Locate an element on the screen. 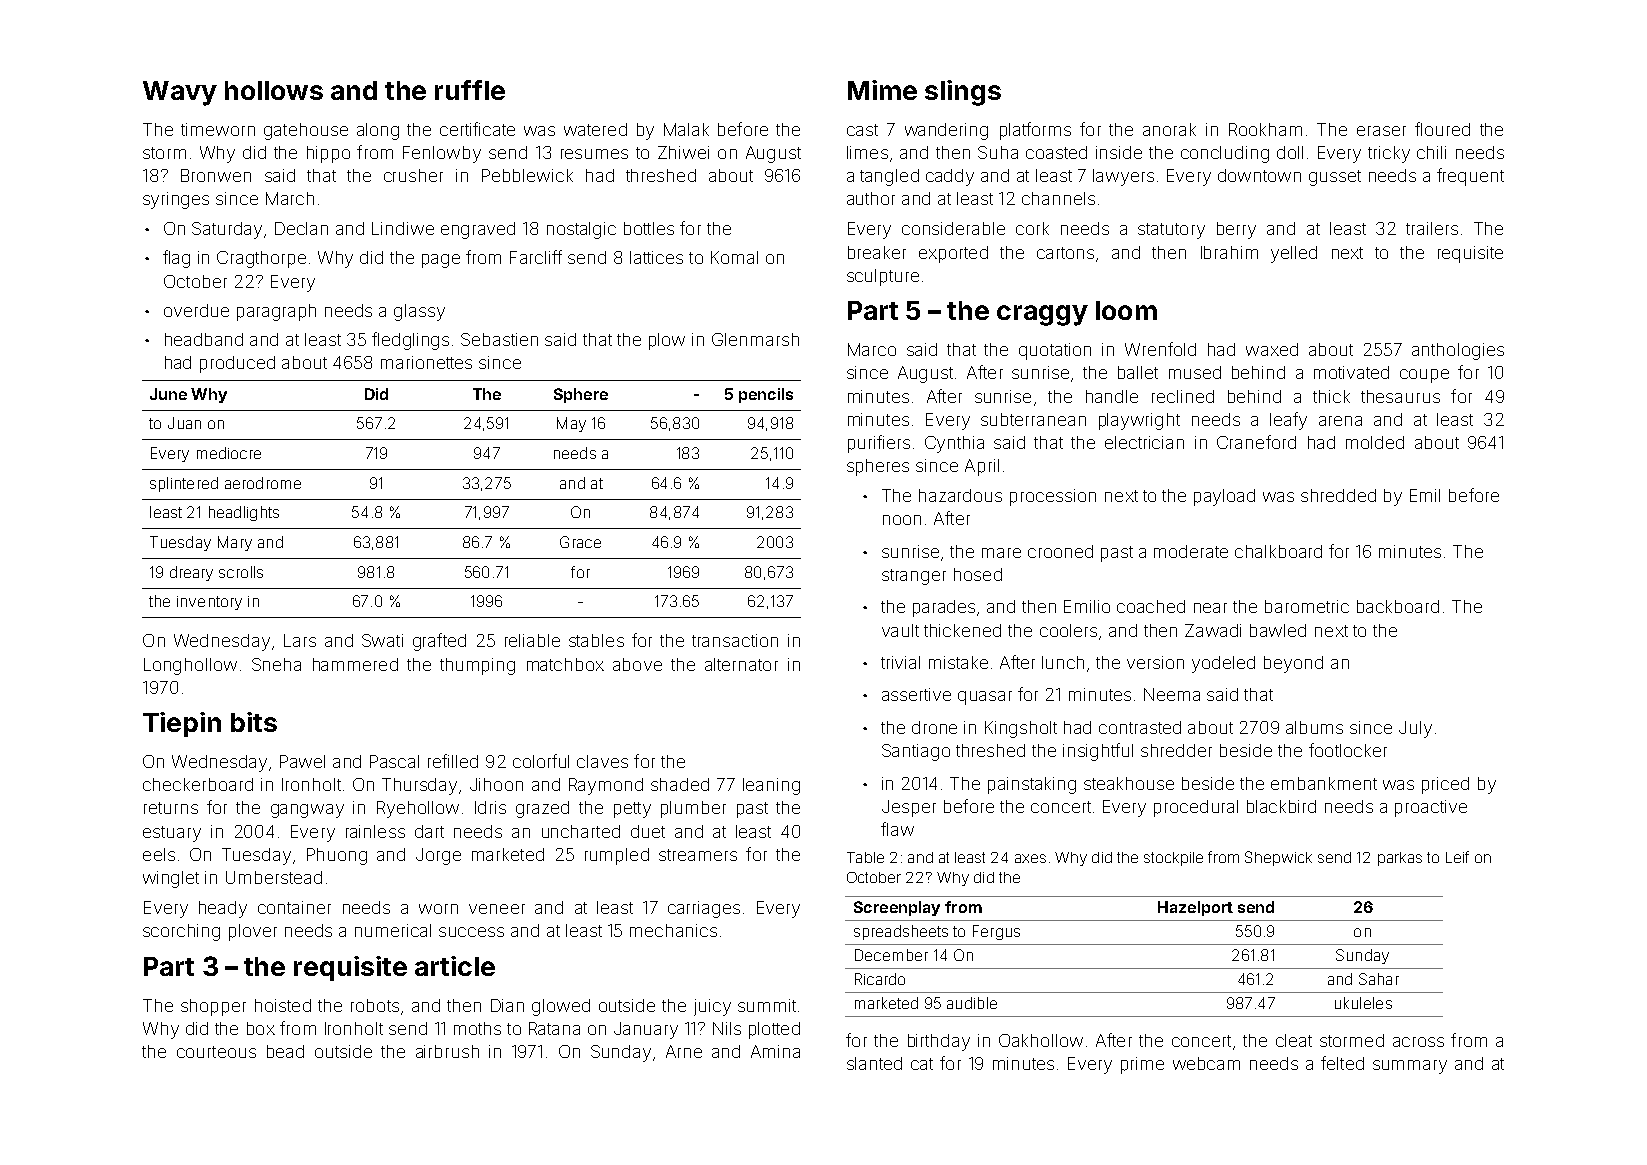 Image resolution: width=1647 pixels, height=1165 pixels. motivated is located at coordinates (1351, 372).
